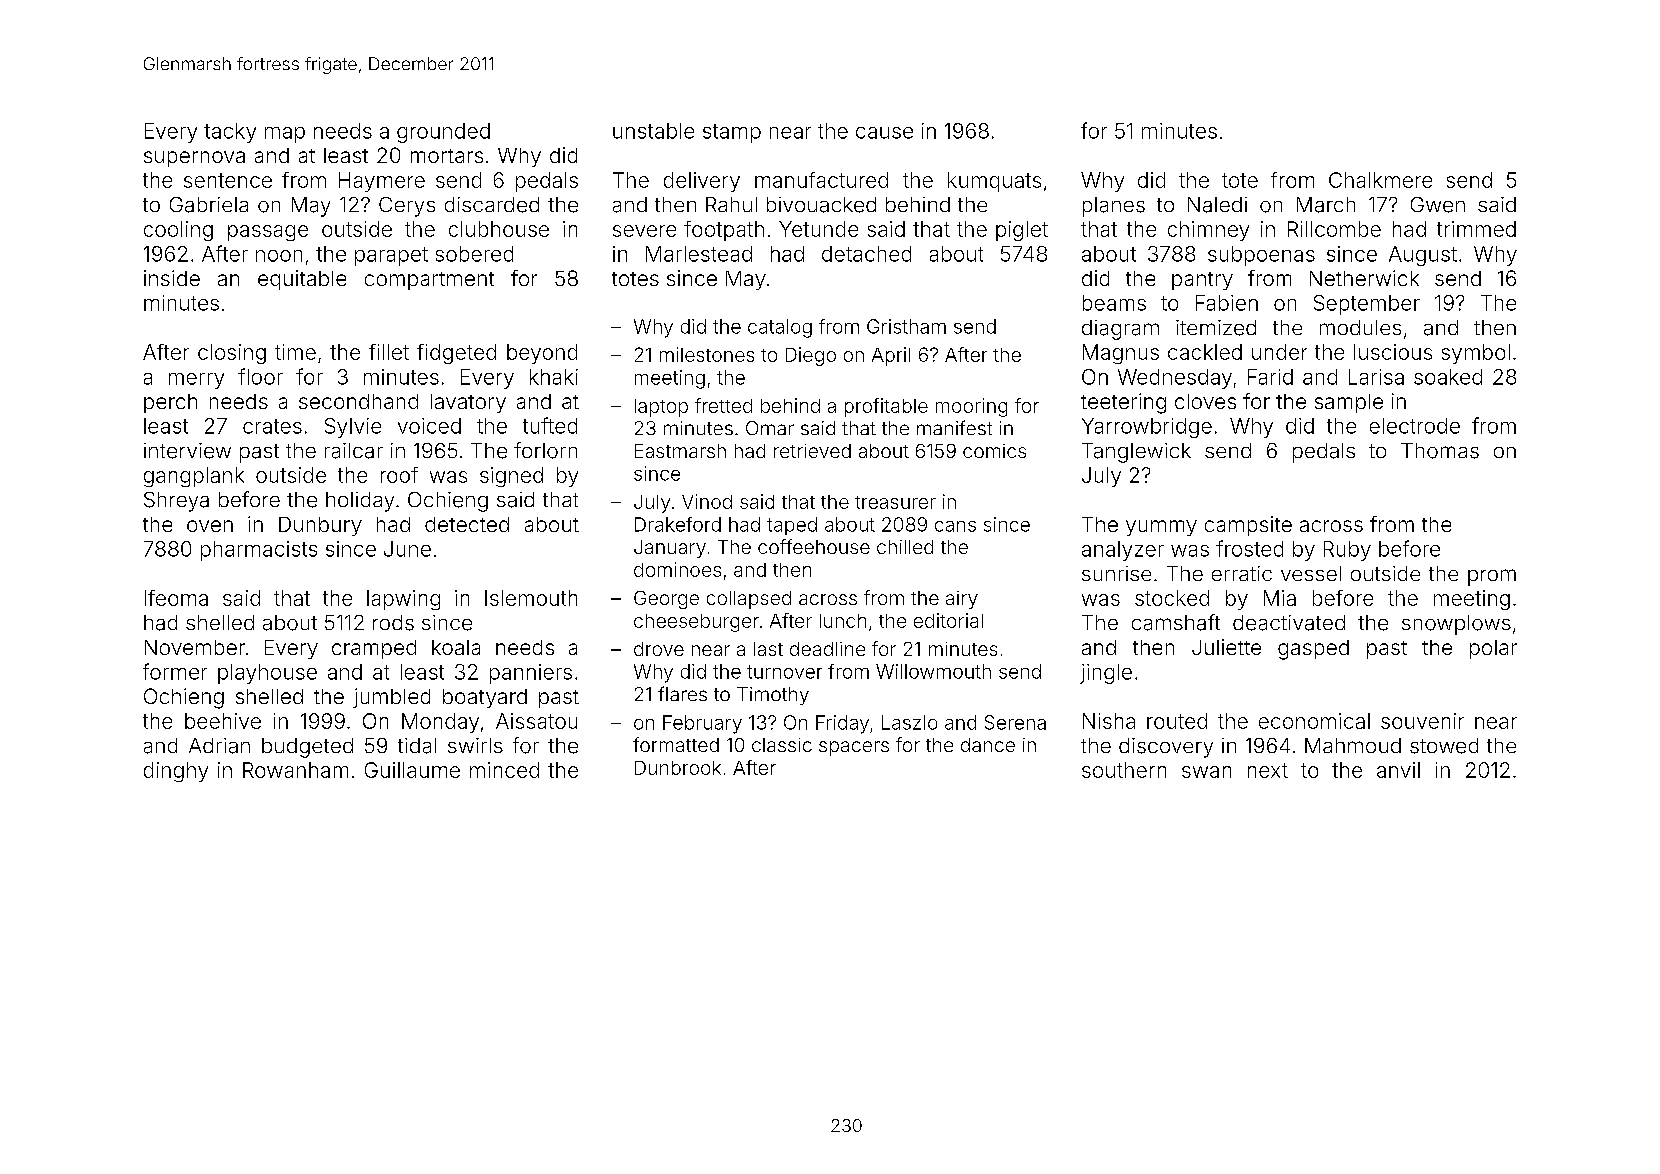  Describe the element at coordinates (443, 133) in the screenshot. I see `grounded` at that location.
